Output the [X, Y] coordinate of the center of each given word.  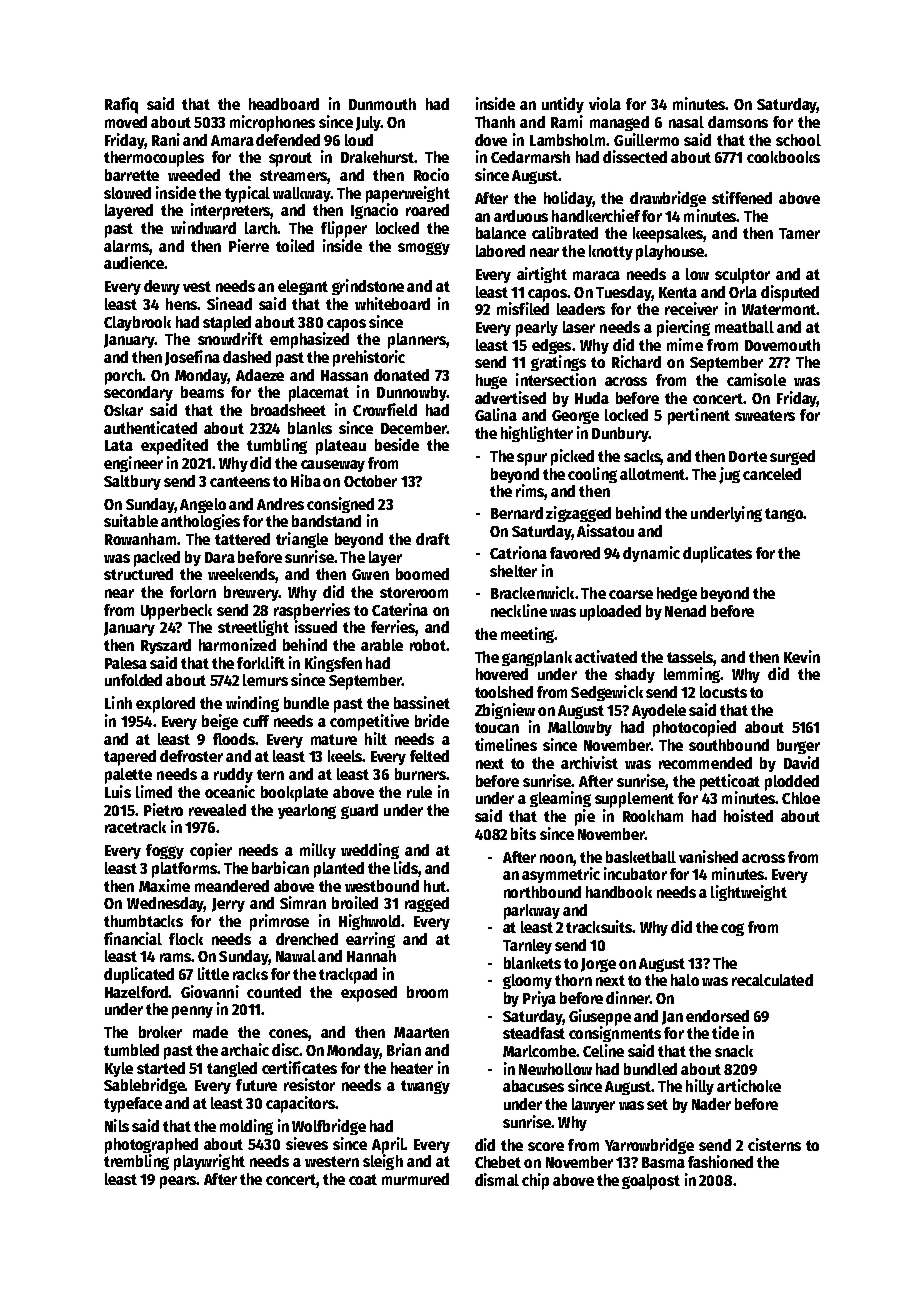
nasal [686, 122]
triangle [302, 540]
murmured [415, 1179]
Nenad [685, 611]
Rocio [431, 174]
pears [178, 1182]
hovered [502, 674]
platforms [184, 870]
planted [339, 870]
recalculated [772, 980]
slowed [127, 193]
